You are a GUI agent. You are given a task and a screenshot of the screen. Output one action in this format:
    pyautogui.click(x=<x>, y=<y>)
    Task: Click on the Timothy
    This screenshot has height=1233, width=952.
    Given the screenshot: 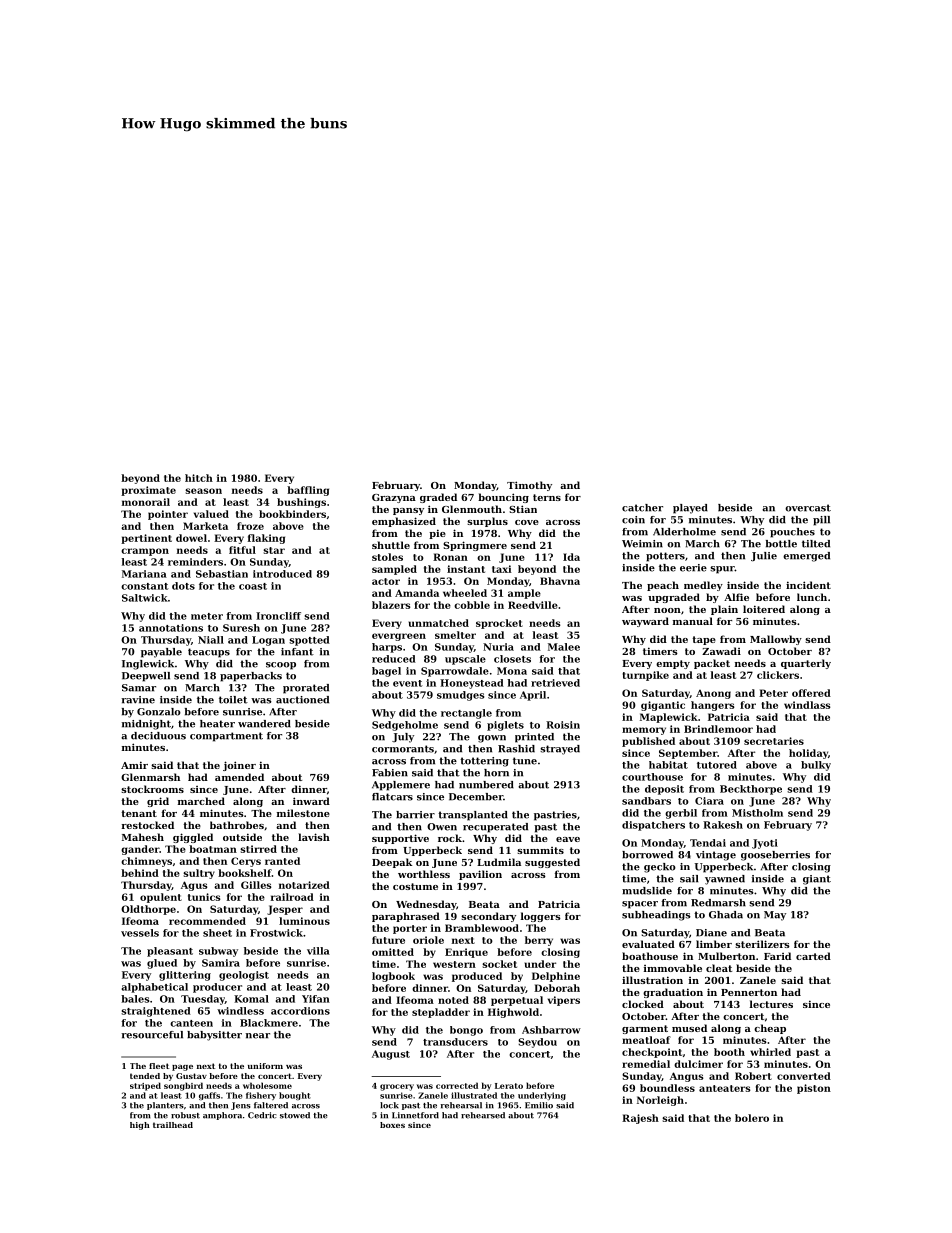 What is the action you would take?
    pyautogui.click(x=529, y=486)
